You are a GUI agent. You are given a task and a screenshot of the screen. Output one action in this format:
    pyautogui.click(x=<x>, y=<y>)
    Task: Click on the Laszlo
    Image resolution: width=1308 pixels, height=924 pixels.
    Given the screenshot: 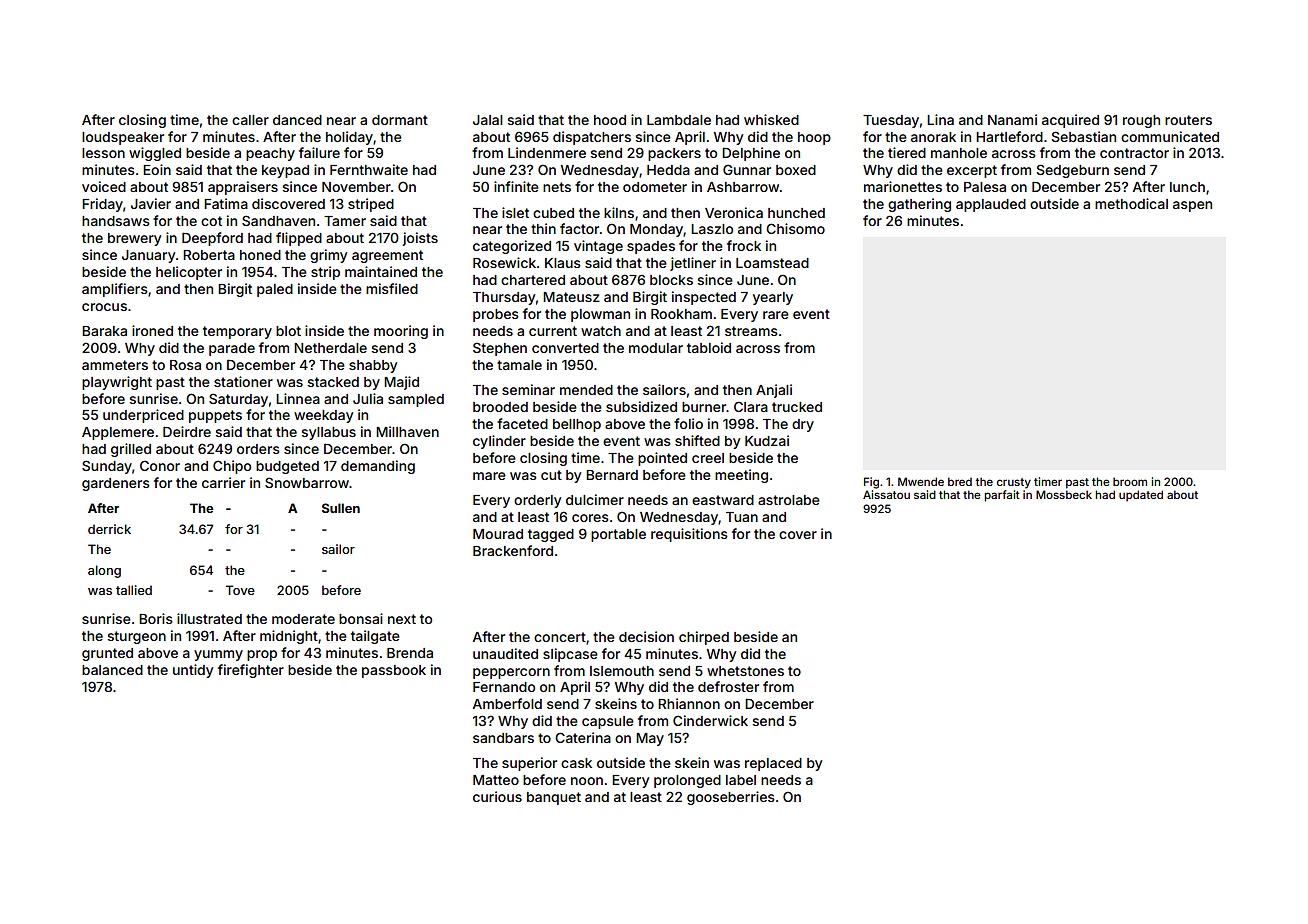 What is the action you would take?
    pyautogui.click(x=712, y=229)
